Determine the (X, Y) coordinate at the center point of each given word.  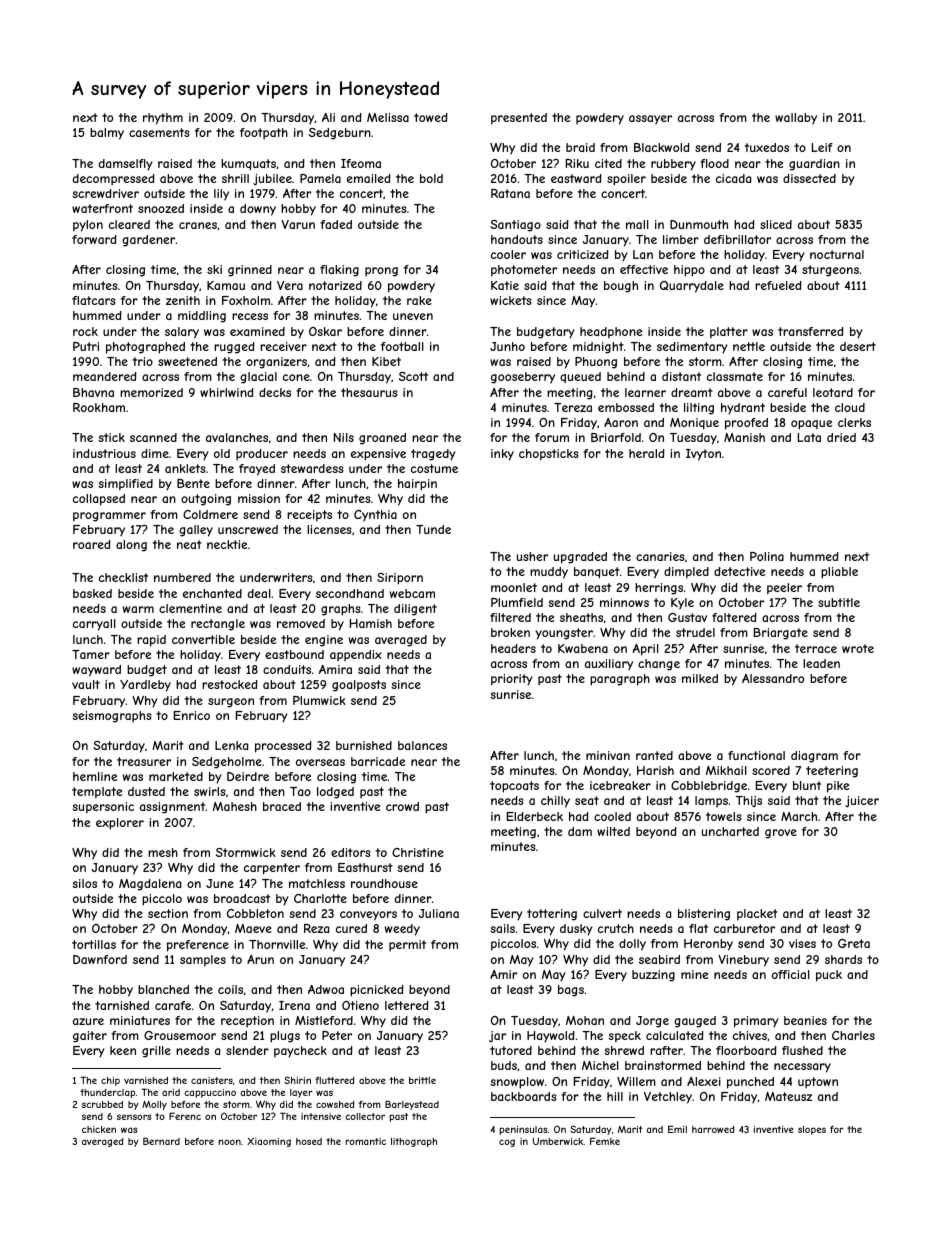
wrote (858, 648)
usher (532, 556)
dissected (809, 178)
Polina (767, 556)
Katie (505, 285)
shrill (235, 178)
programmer (109, 517)
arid (171, 1092)
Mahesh (235, 806)
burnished (364, 745)
